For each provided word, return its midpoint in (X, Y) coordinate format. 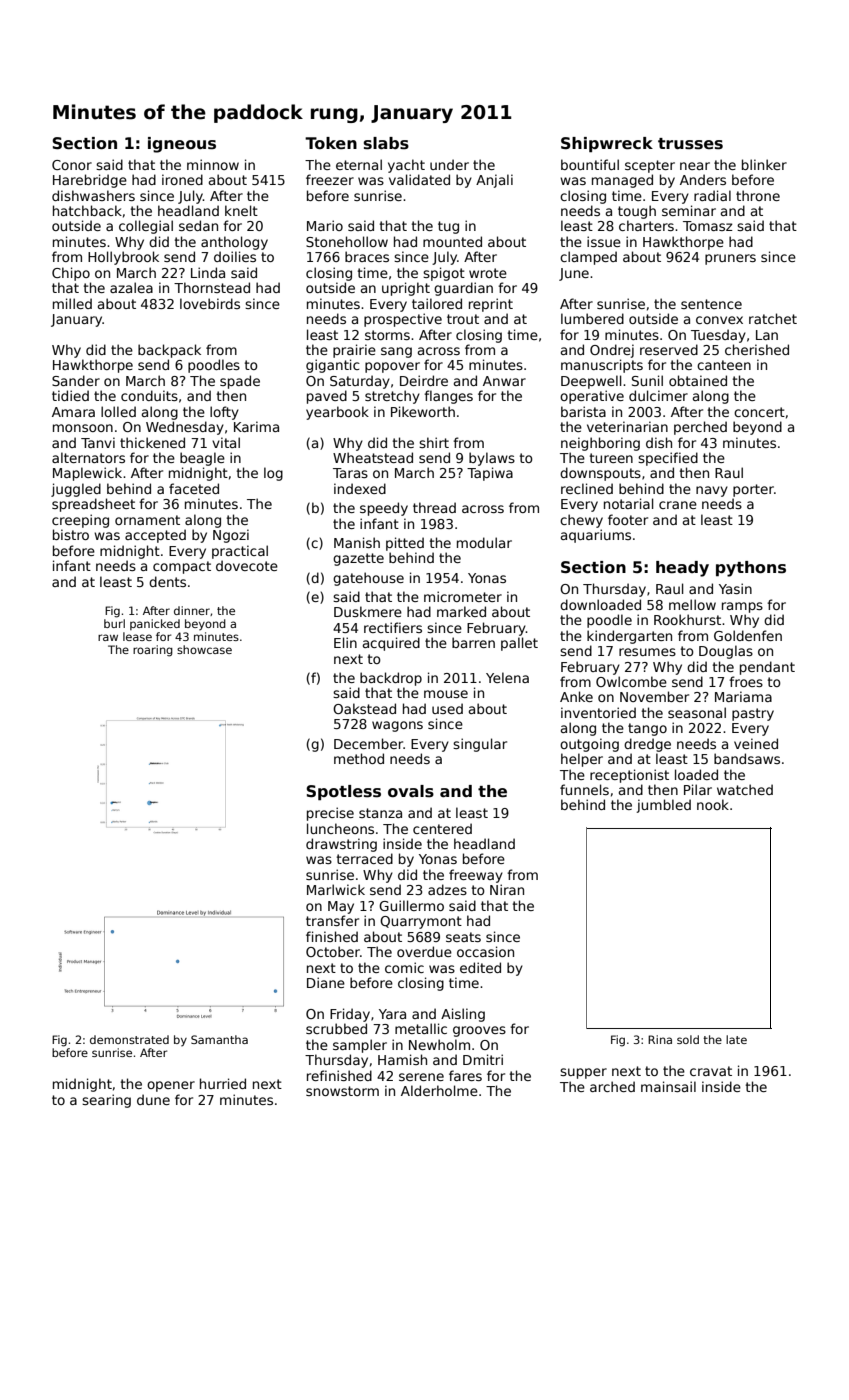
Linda (208, 272)
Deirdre (424, 380)
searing (106, 1101)
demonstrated (129, 1039)
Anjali (494, 181)
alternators (88, 457)
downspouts (600, 474)
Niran (507, 889)
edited (480, 967)
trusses (690, 144)
